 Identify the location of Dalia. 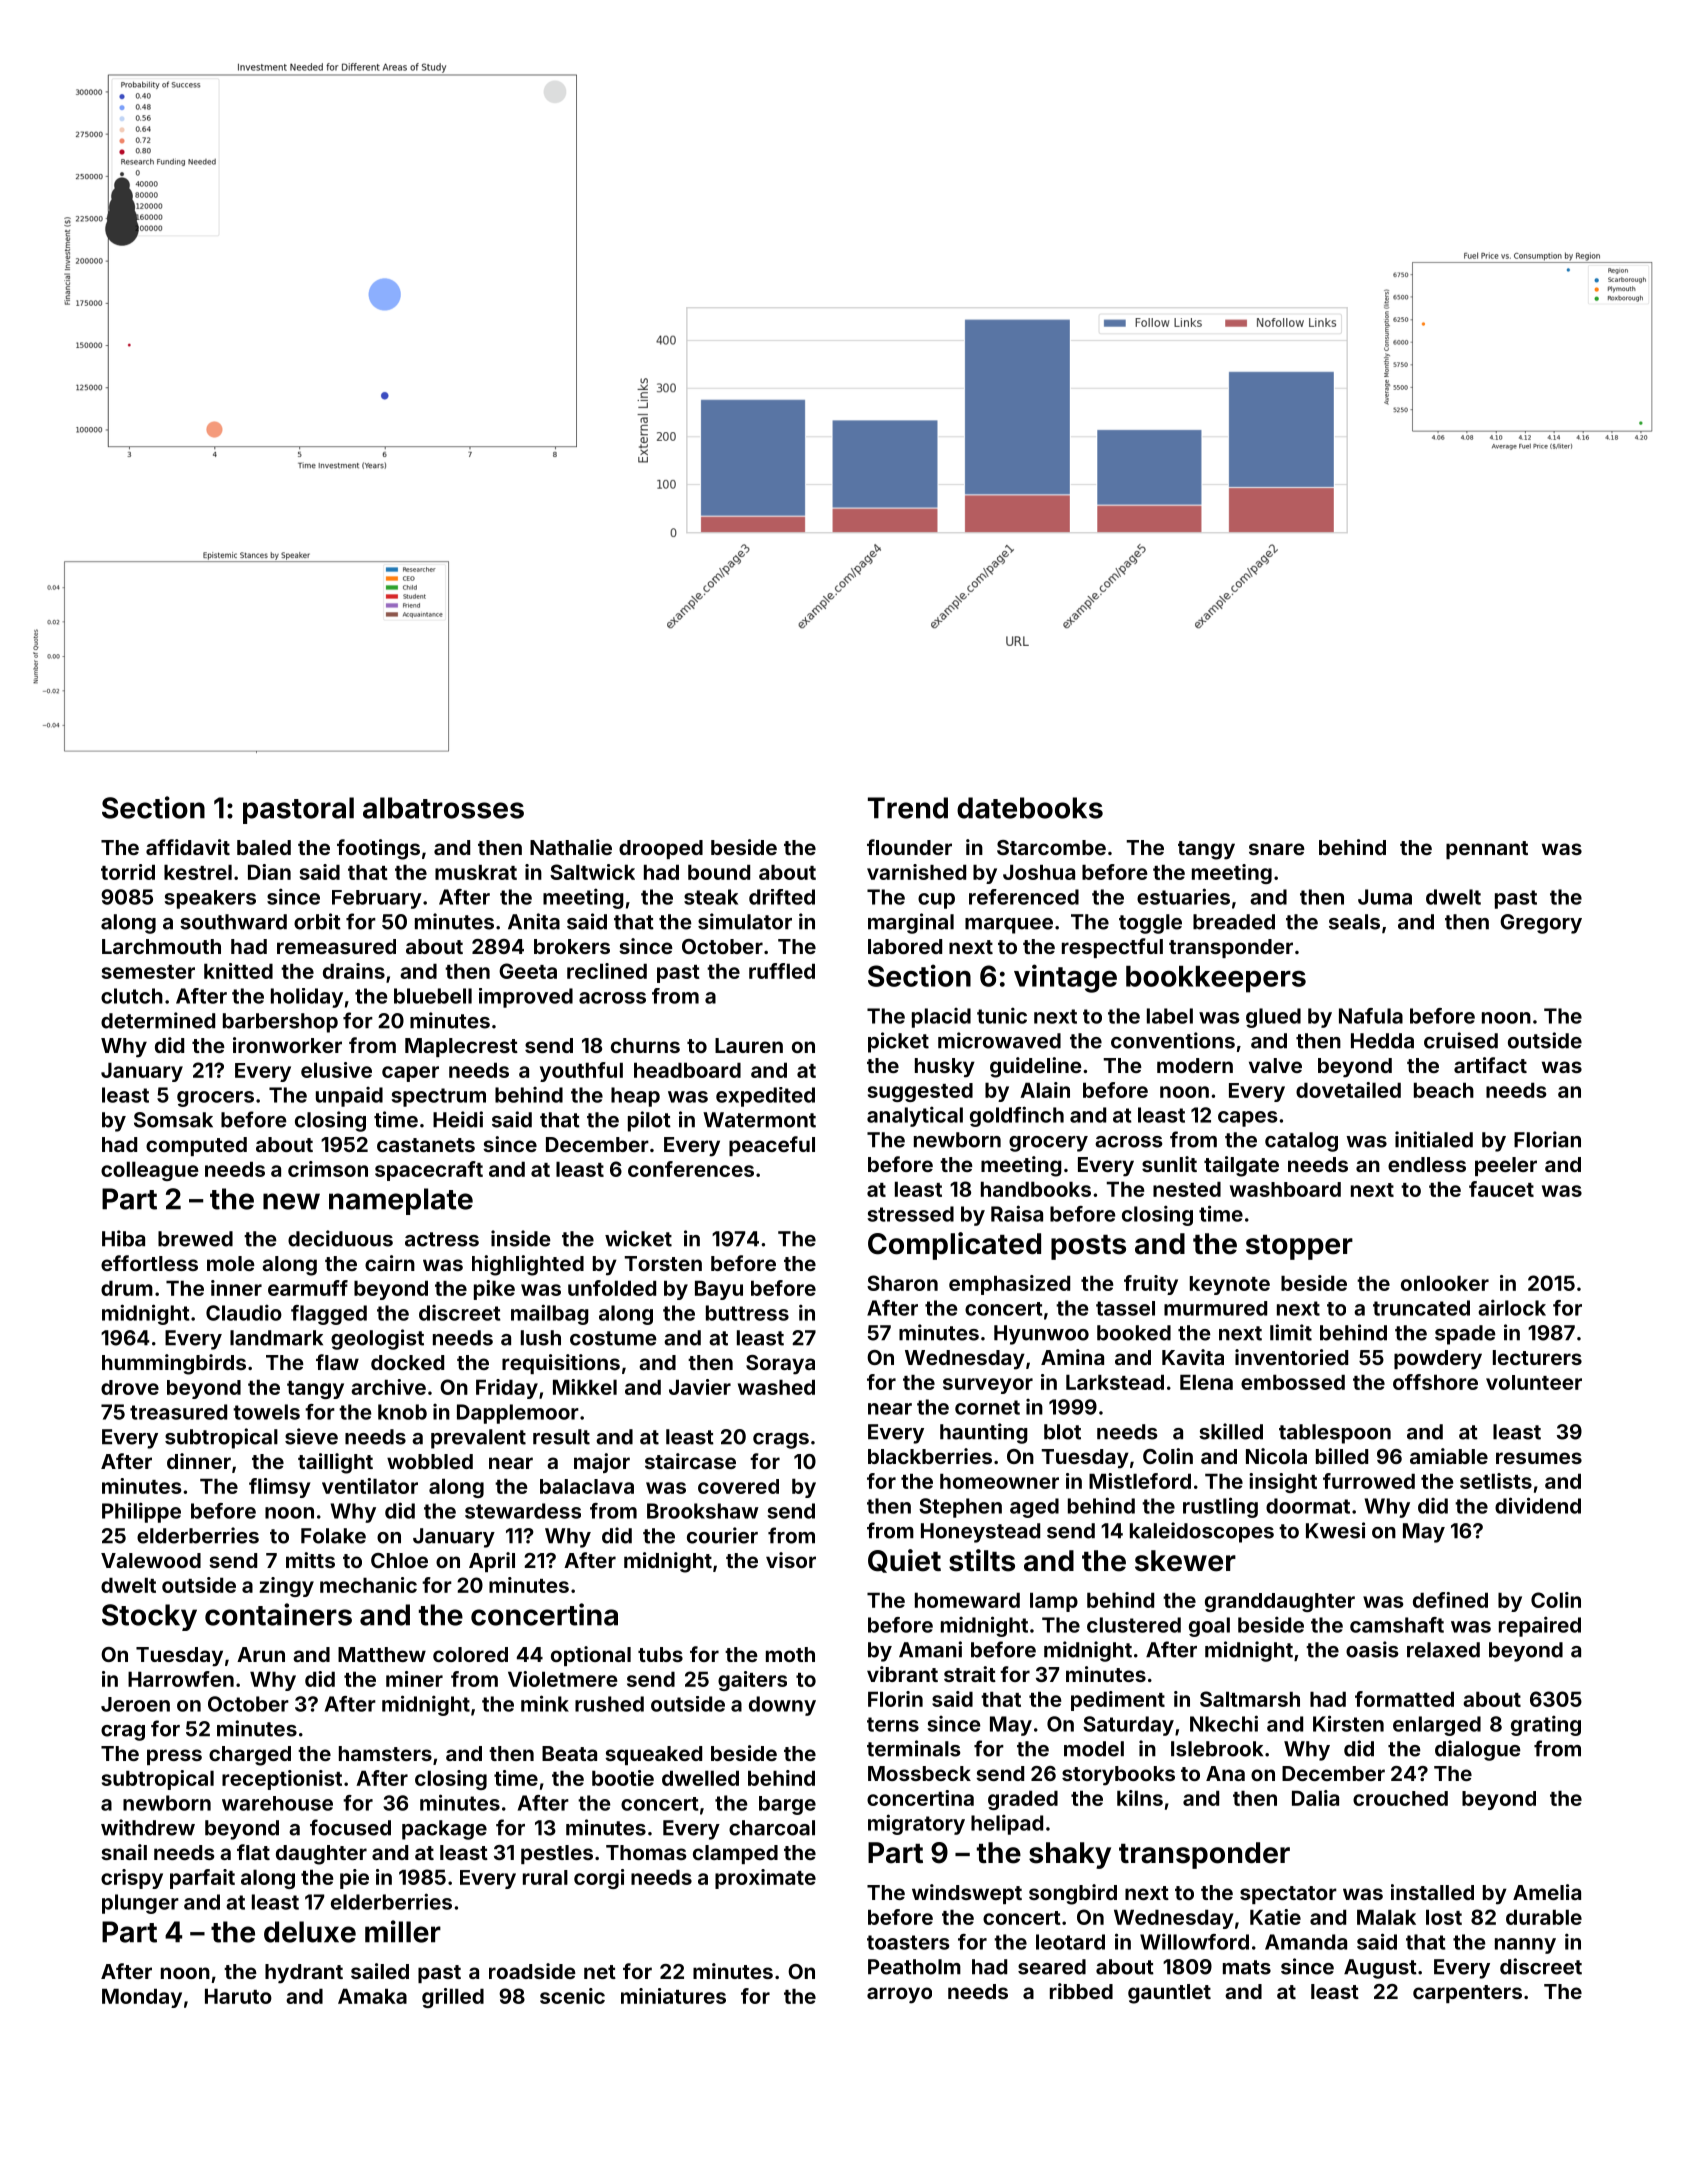
(1315, 1798).
